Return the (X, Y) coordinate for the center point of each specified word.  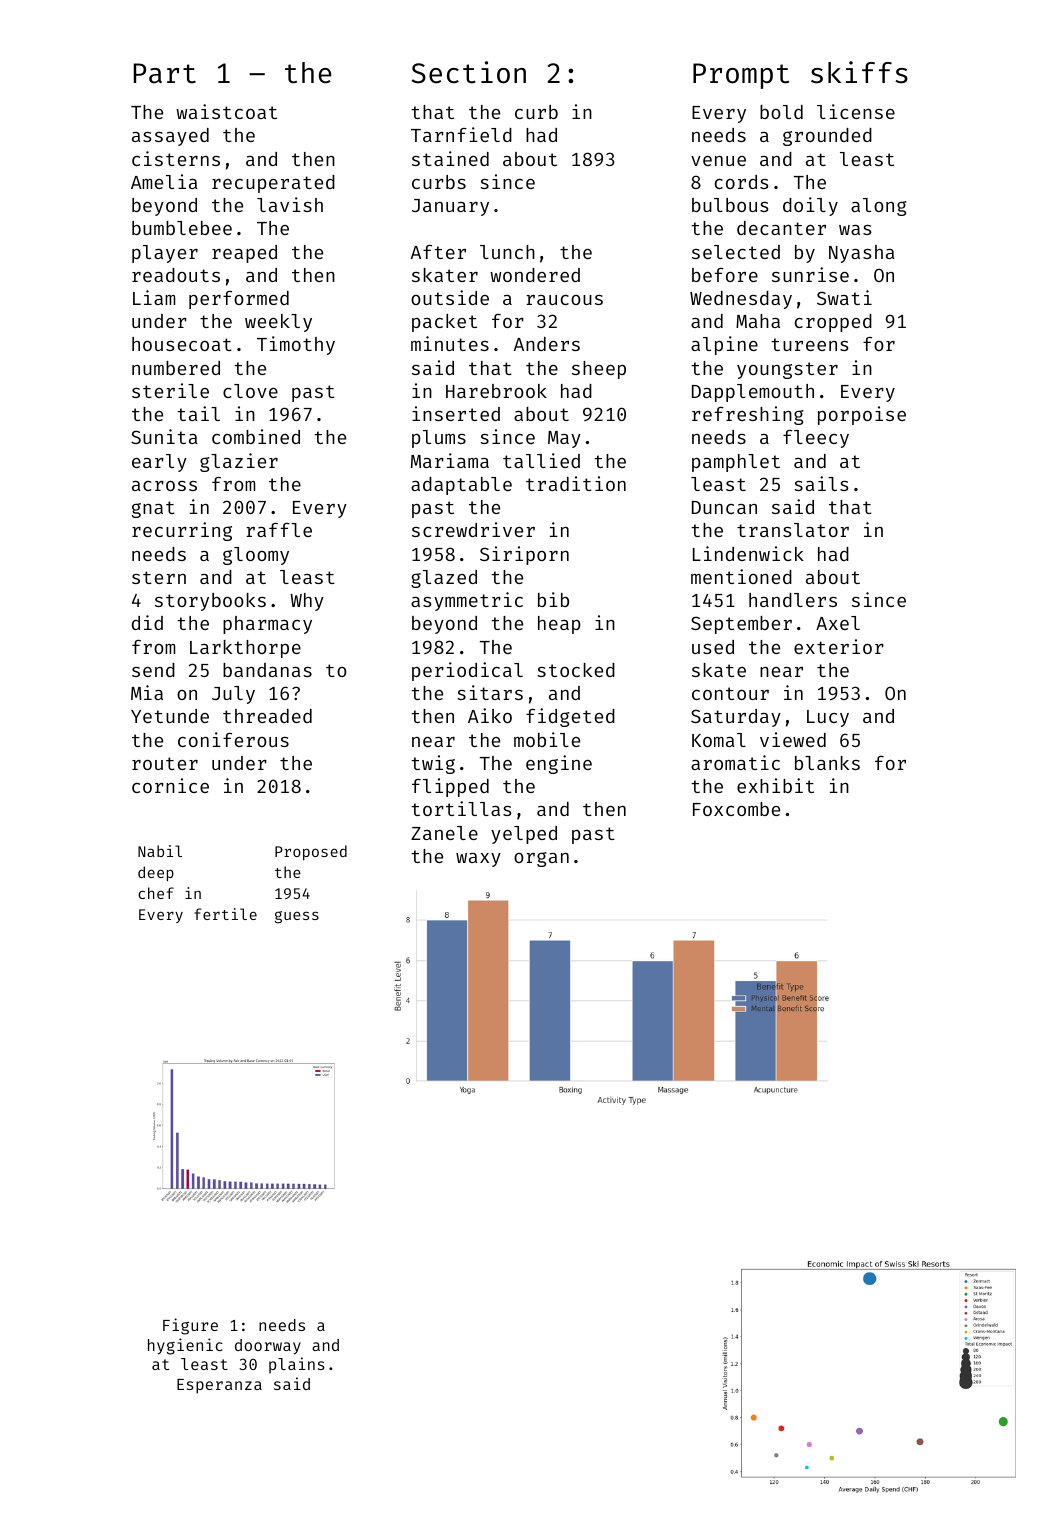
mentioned (741, 576)
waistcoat (226, 111)
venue (718, 161)
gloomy (256, 556)
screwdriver (473, 529)
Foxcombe (736, 809)
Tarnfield (461, 134)
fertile (225, 914)
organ (541, 859)
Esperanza (219, 1386)
